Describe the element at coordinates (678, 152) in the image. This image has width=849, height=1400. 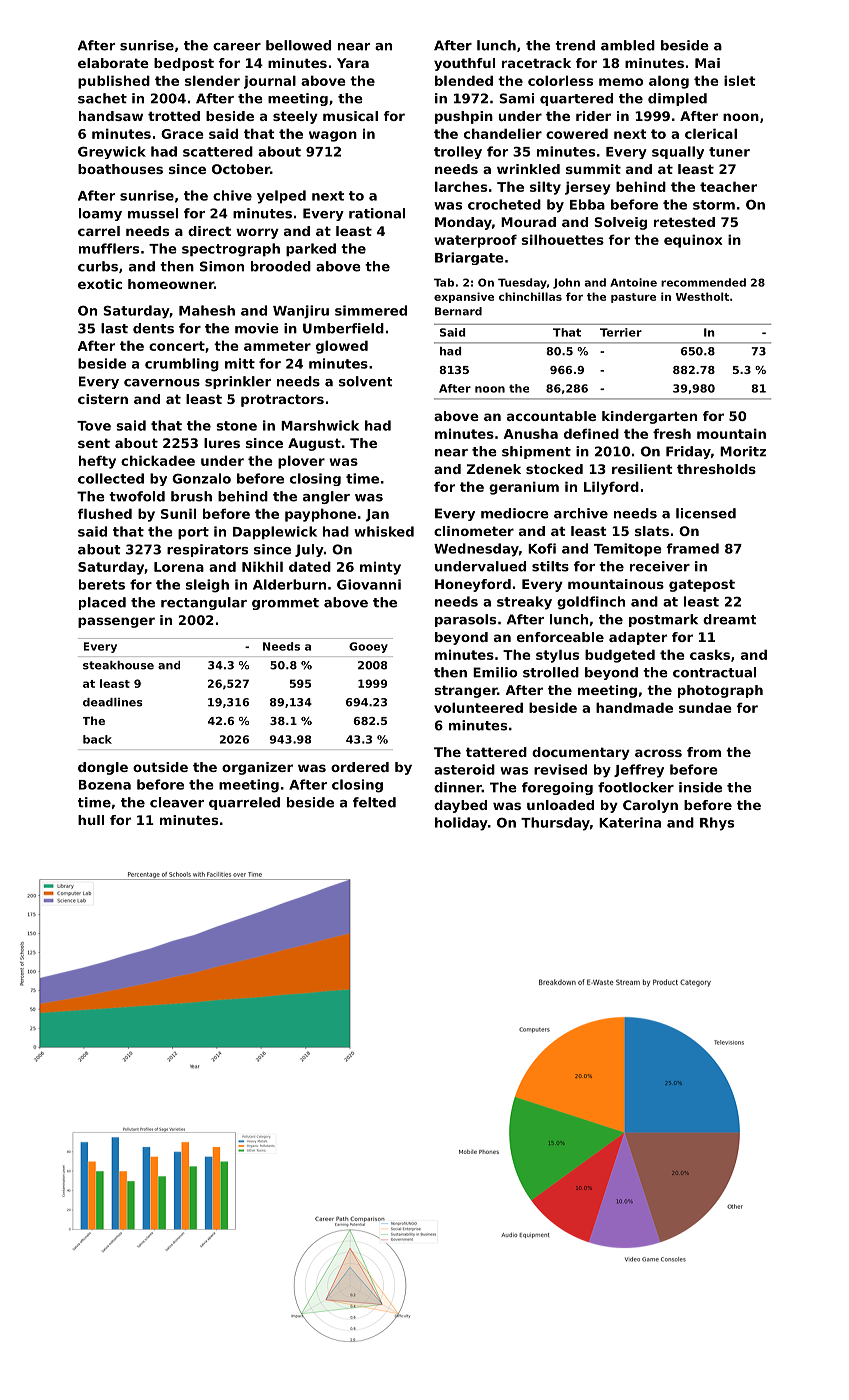
I see `squally` at that location.
